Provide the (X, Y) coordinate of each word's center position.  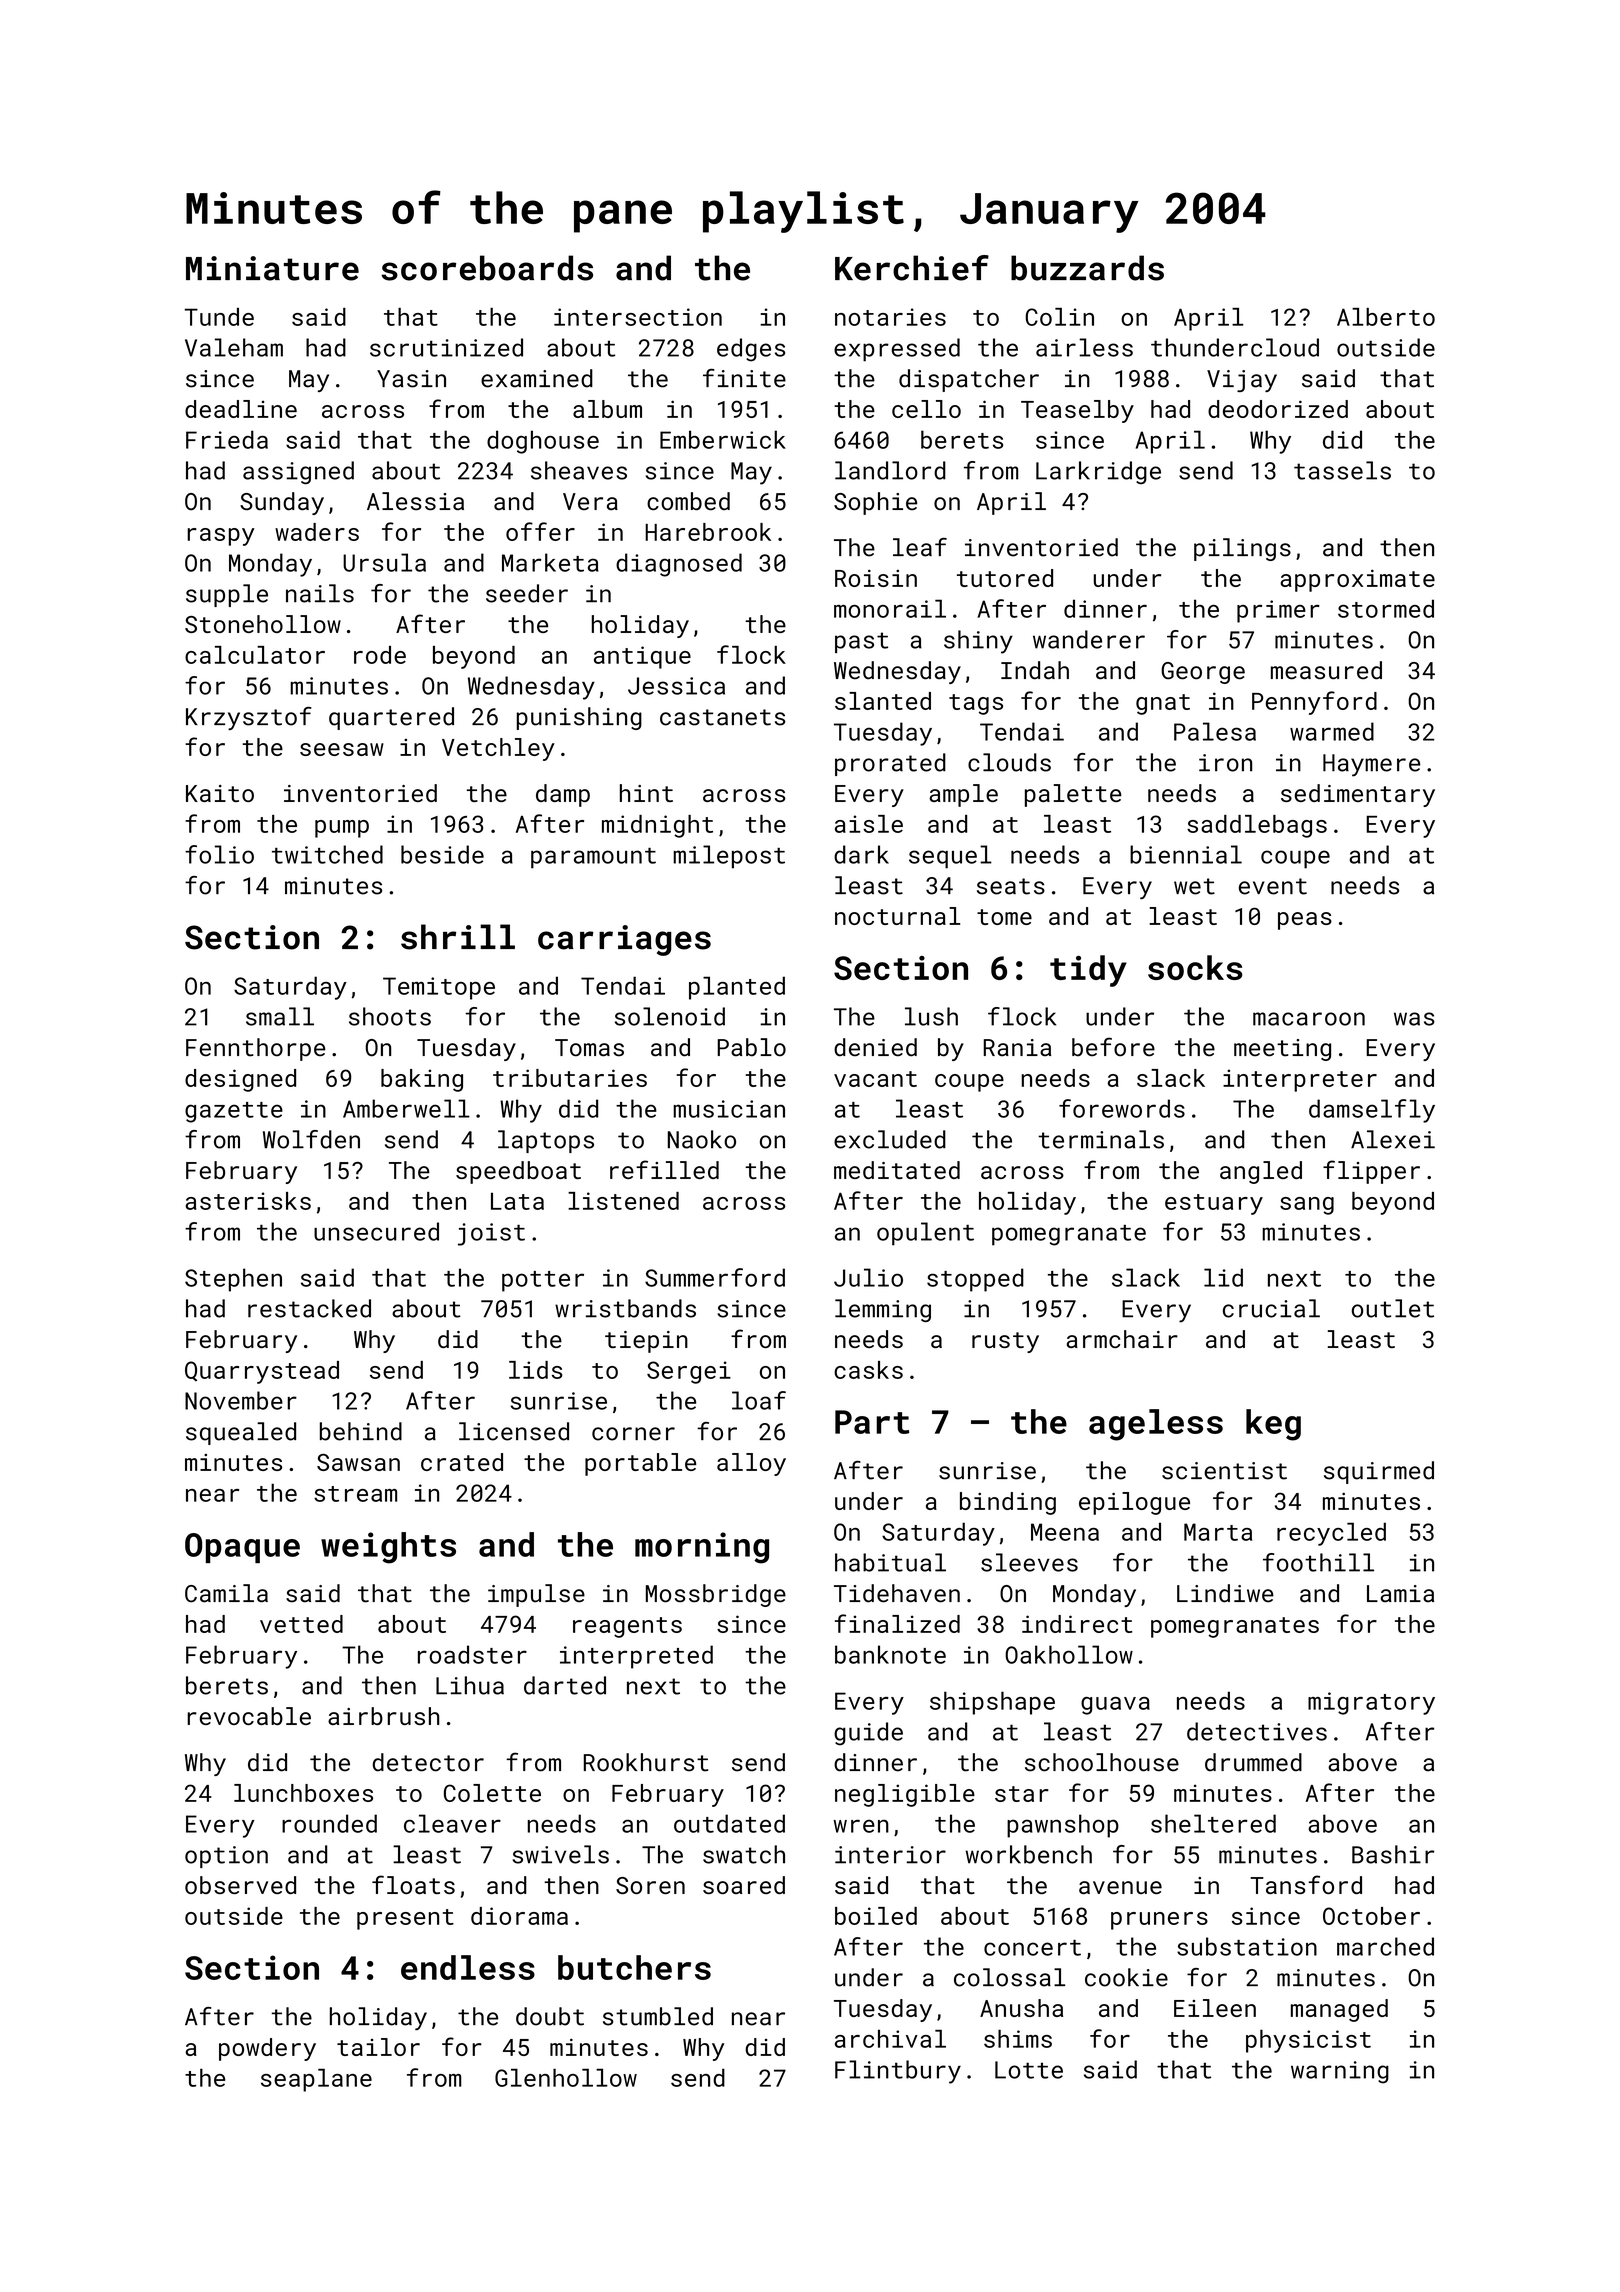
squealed (241, 1433)
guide (868, 1734)
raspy (221, 537)
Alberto (1386, 317)
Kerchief (912, 268)
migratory (1371, 1703)
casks (868, 1370)
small (280, 1016)
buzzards (1087, 268)
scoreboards (487, 268)
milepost (729, 857)
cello (926, 409)
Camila (226, 1593)
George (1203, 673)
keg (1273, 1425)
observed (240, 1885)
